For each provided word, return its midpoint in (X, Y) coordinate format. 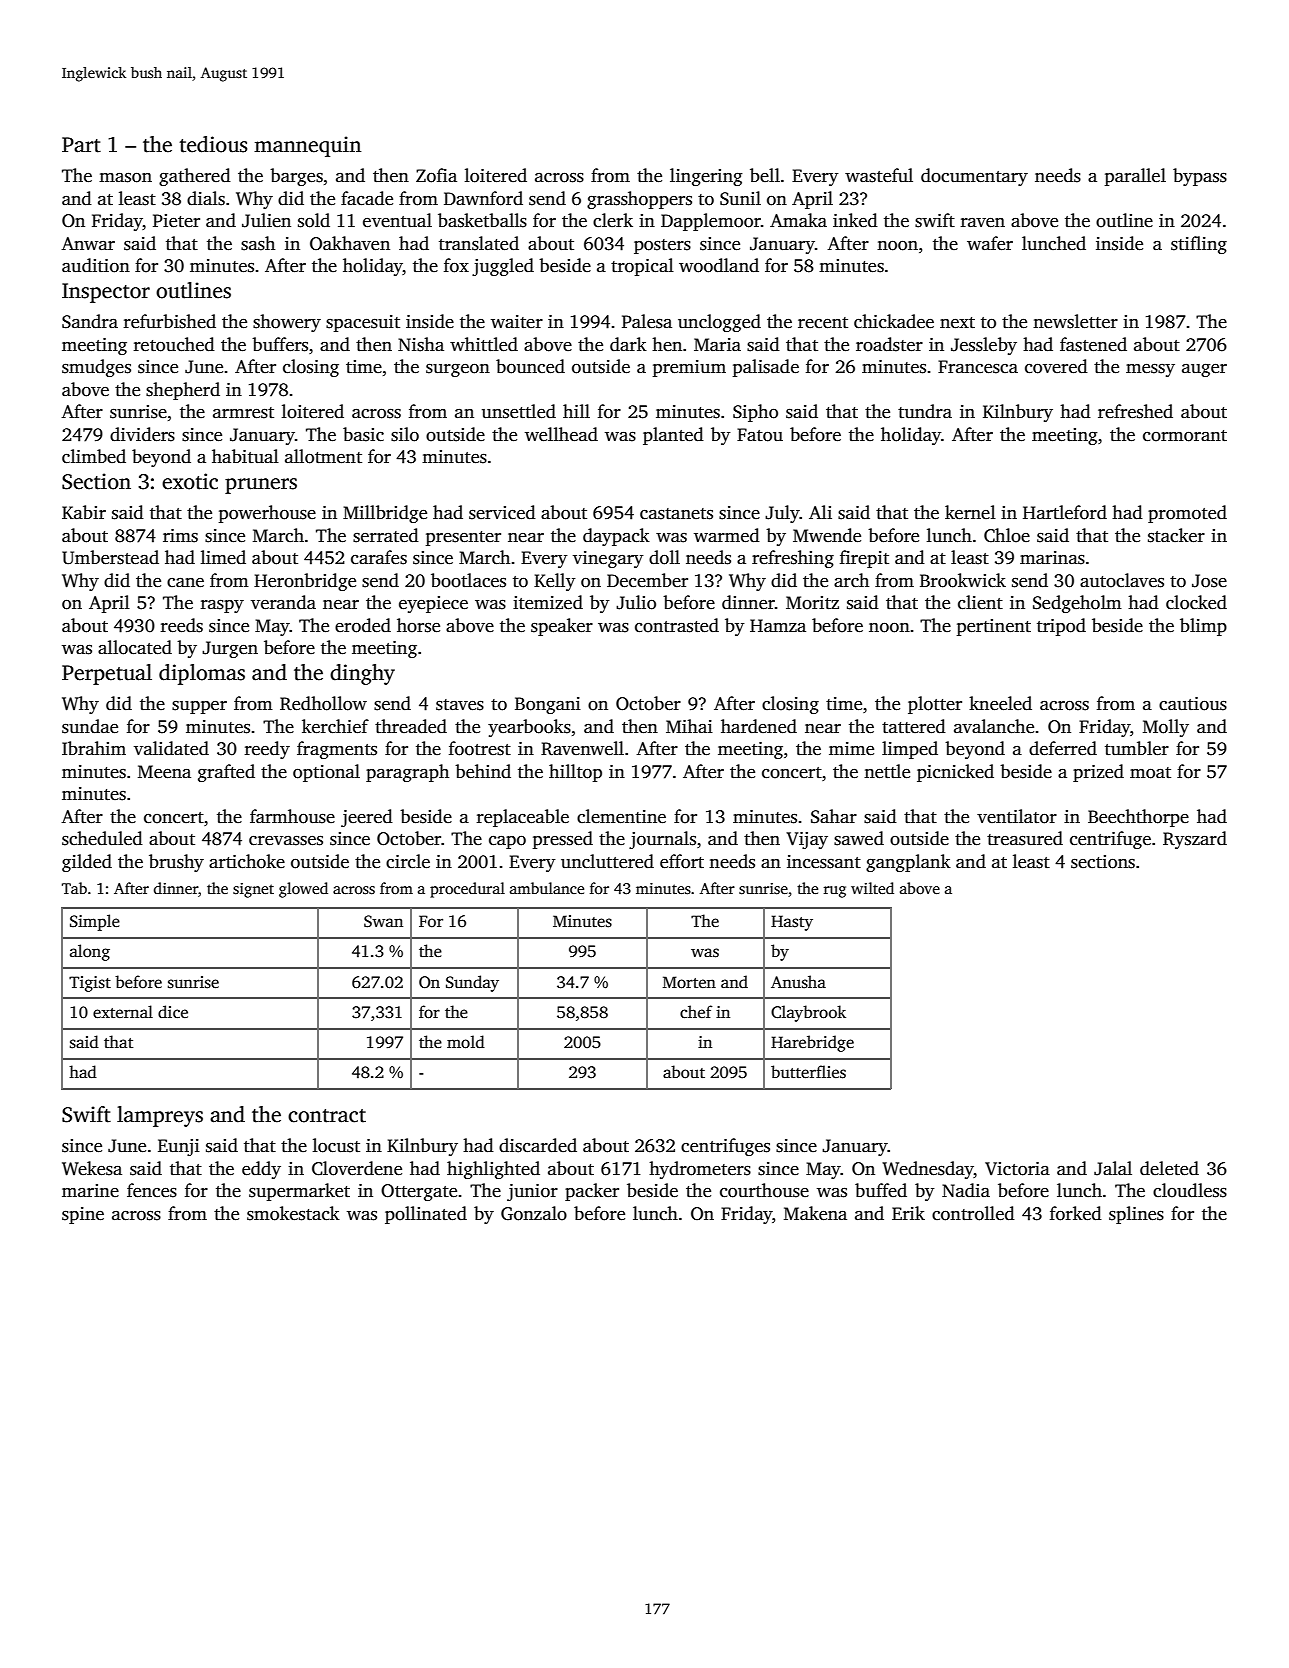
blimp (1203, 627)
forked (1076, 1213)
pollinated (426, 1215)
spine (83, 1215)
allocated (135, 647)
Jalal (1113, 1168)
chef (696, 1012)
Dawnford (483, 198)
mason (125, 178)
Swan (383, 921)
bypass (1200, 177)
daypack (616, 537)
